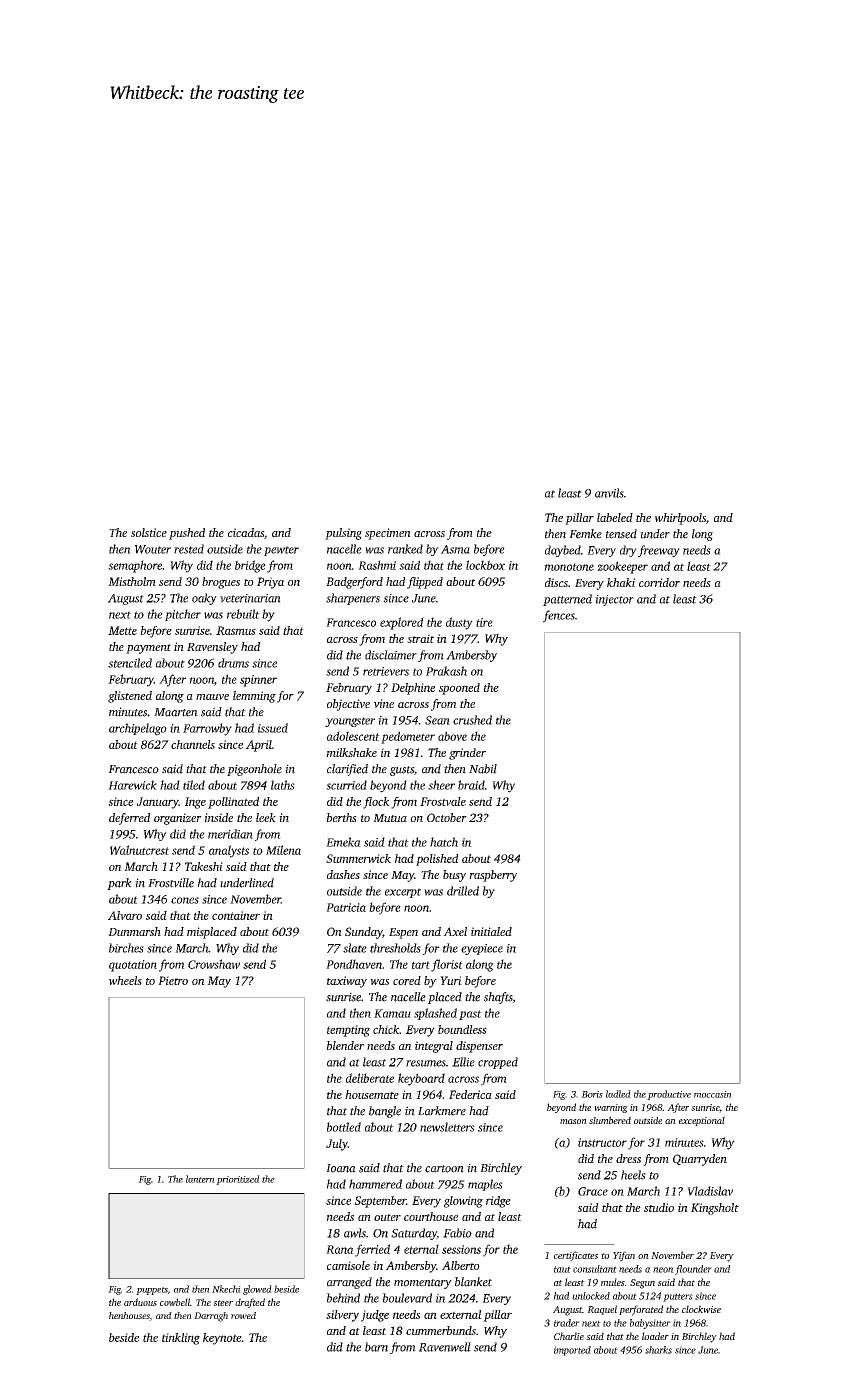 The height and width of the document is (1400, 849). Describe the element at coordinates (483, 769) in the document. I see `Nabil` at that location.
